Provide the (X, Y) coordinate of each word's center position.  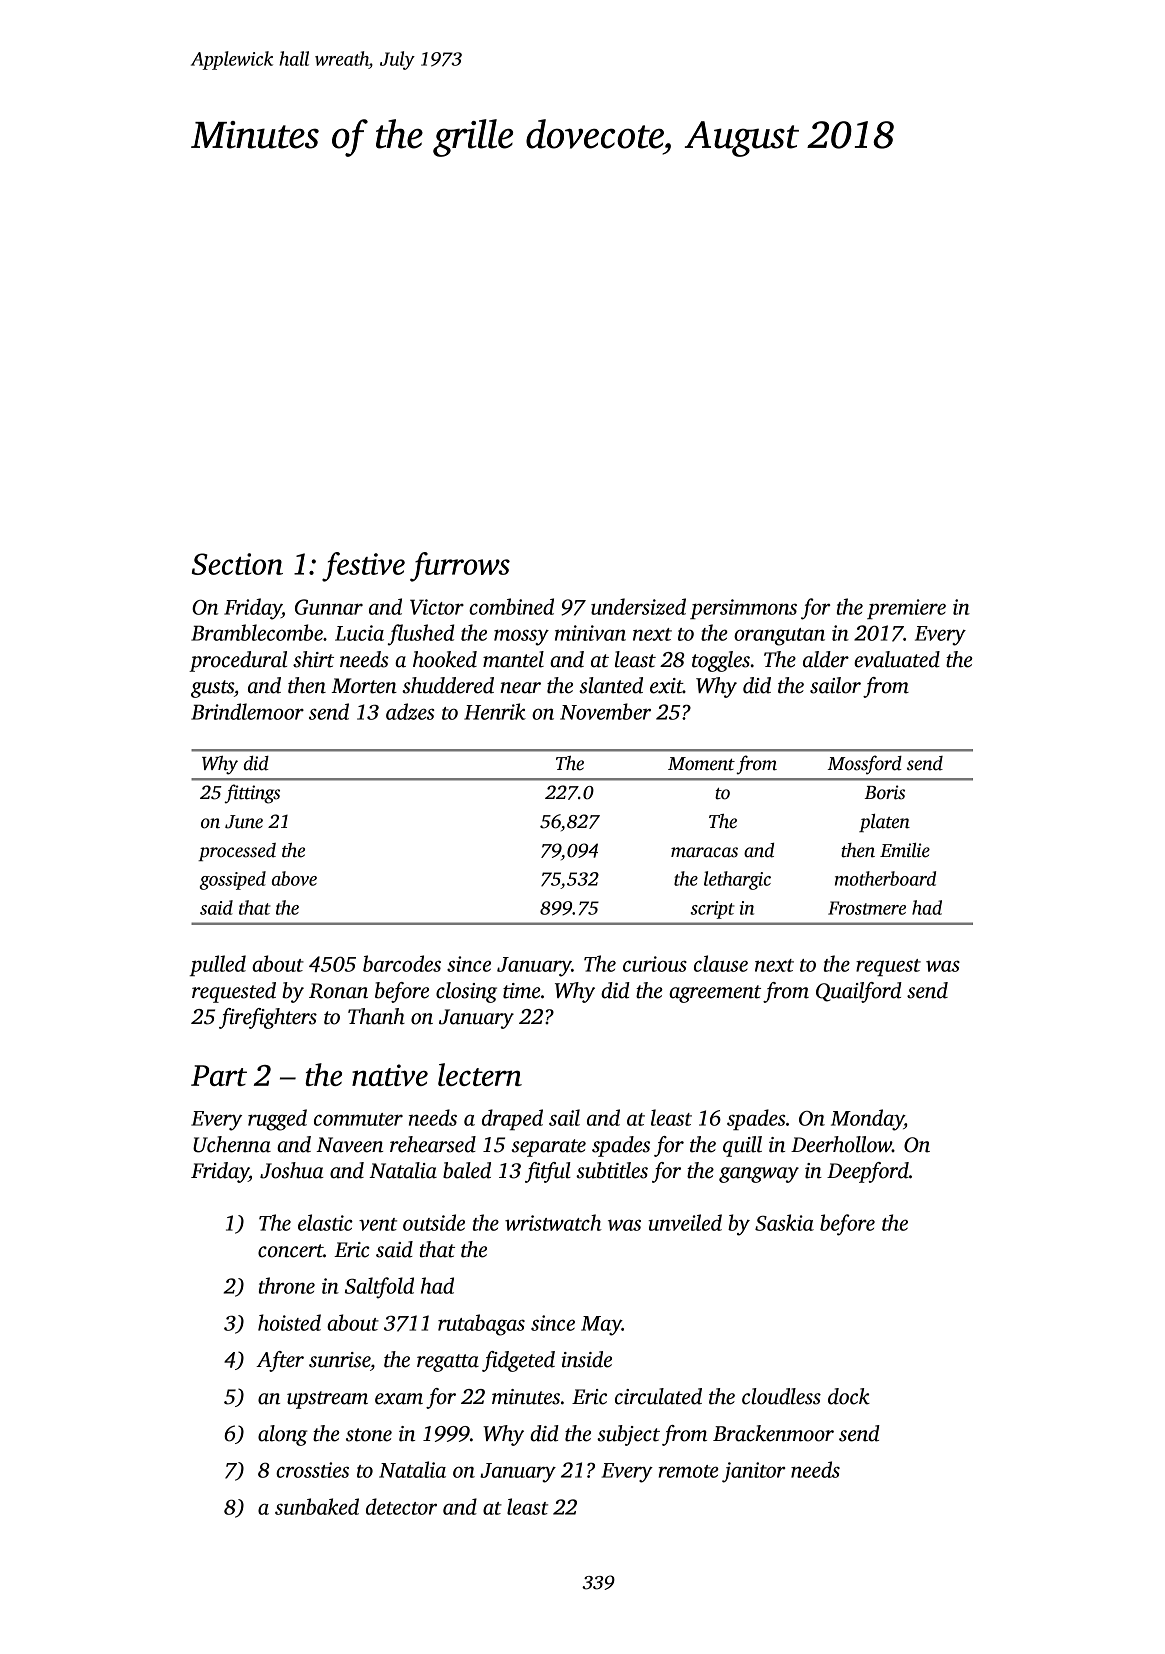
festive (363, 567)
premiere (906, 609)
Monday (867, 1120)
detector (401, 1506)
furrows (460, 567)
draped (512, 1119)
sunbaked (317, 1506)
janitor (754, 1472)
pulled (217, 965)
